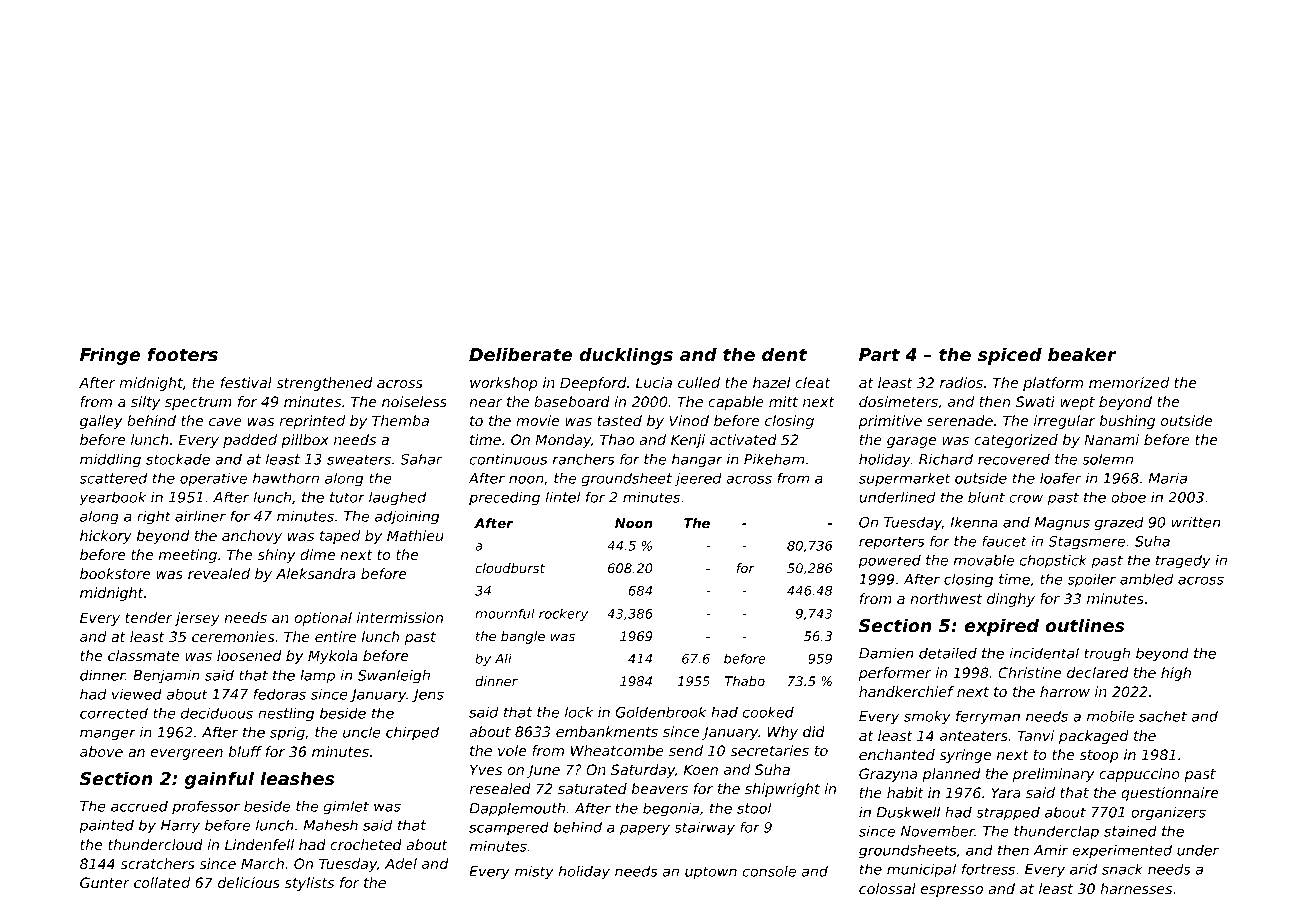 The height and width of the screenshot is (924, 1308). Describe the element at coordinates (769, 750) in the screenshot. I see `secretaries` at that location.
